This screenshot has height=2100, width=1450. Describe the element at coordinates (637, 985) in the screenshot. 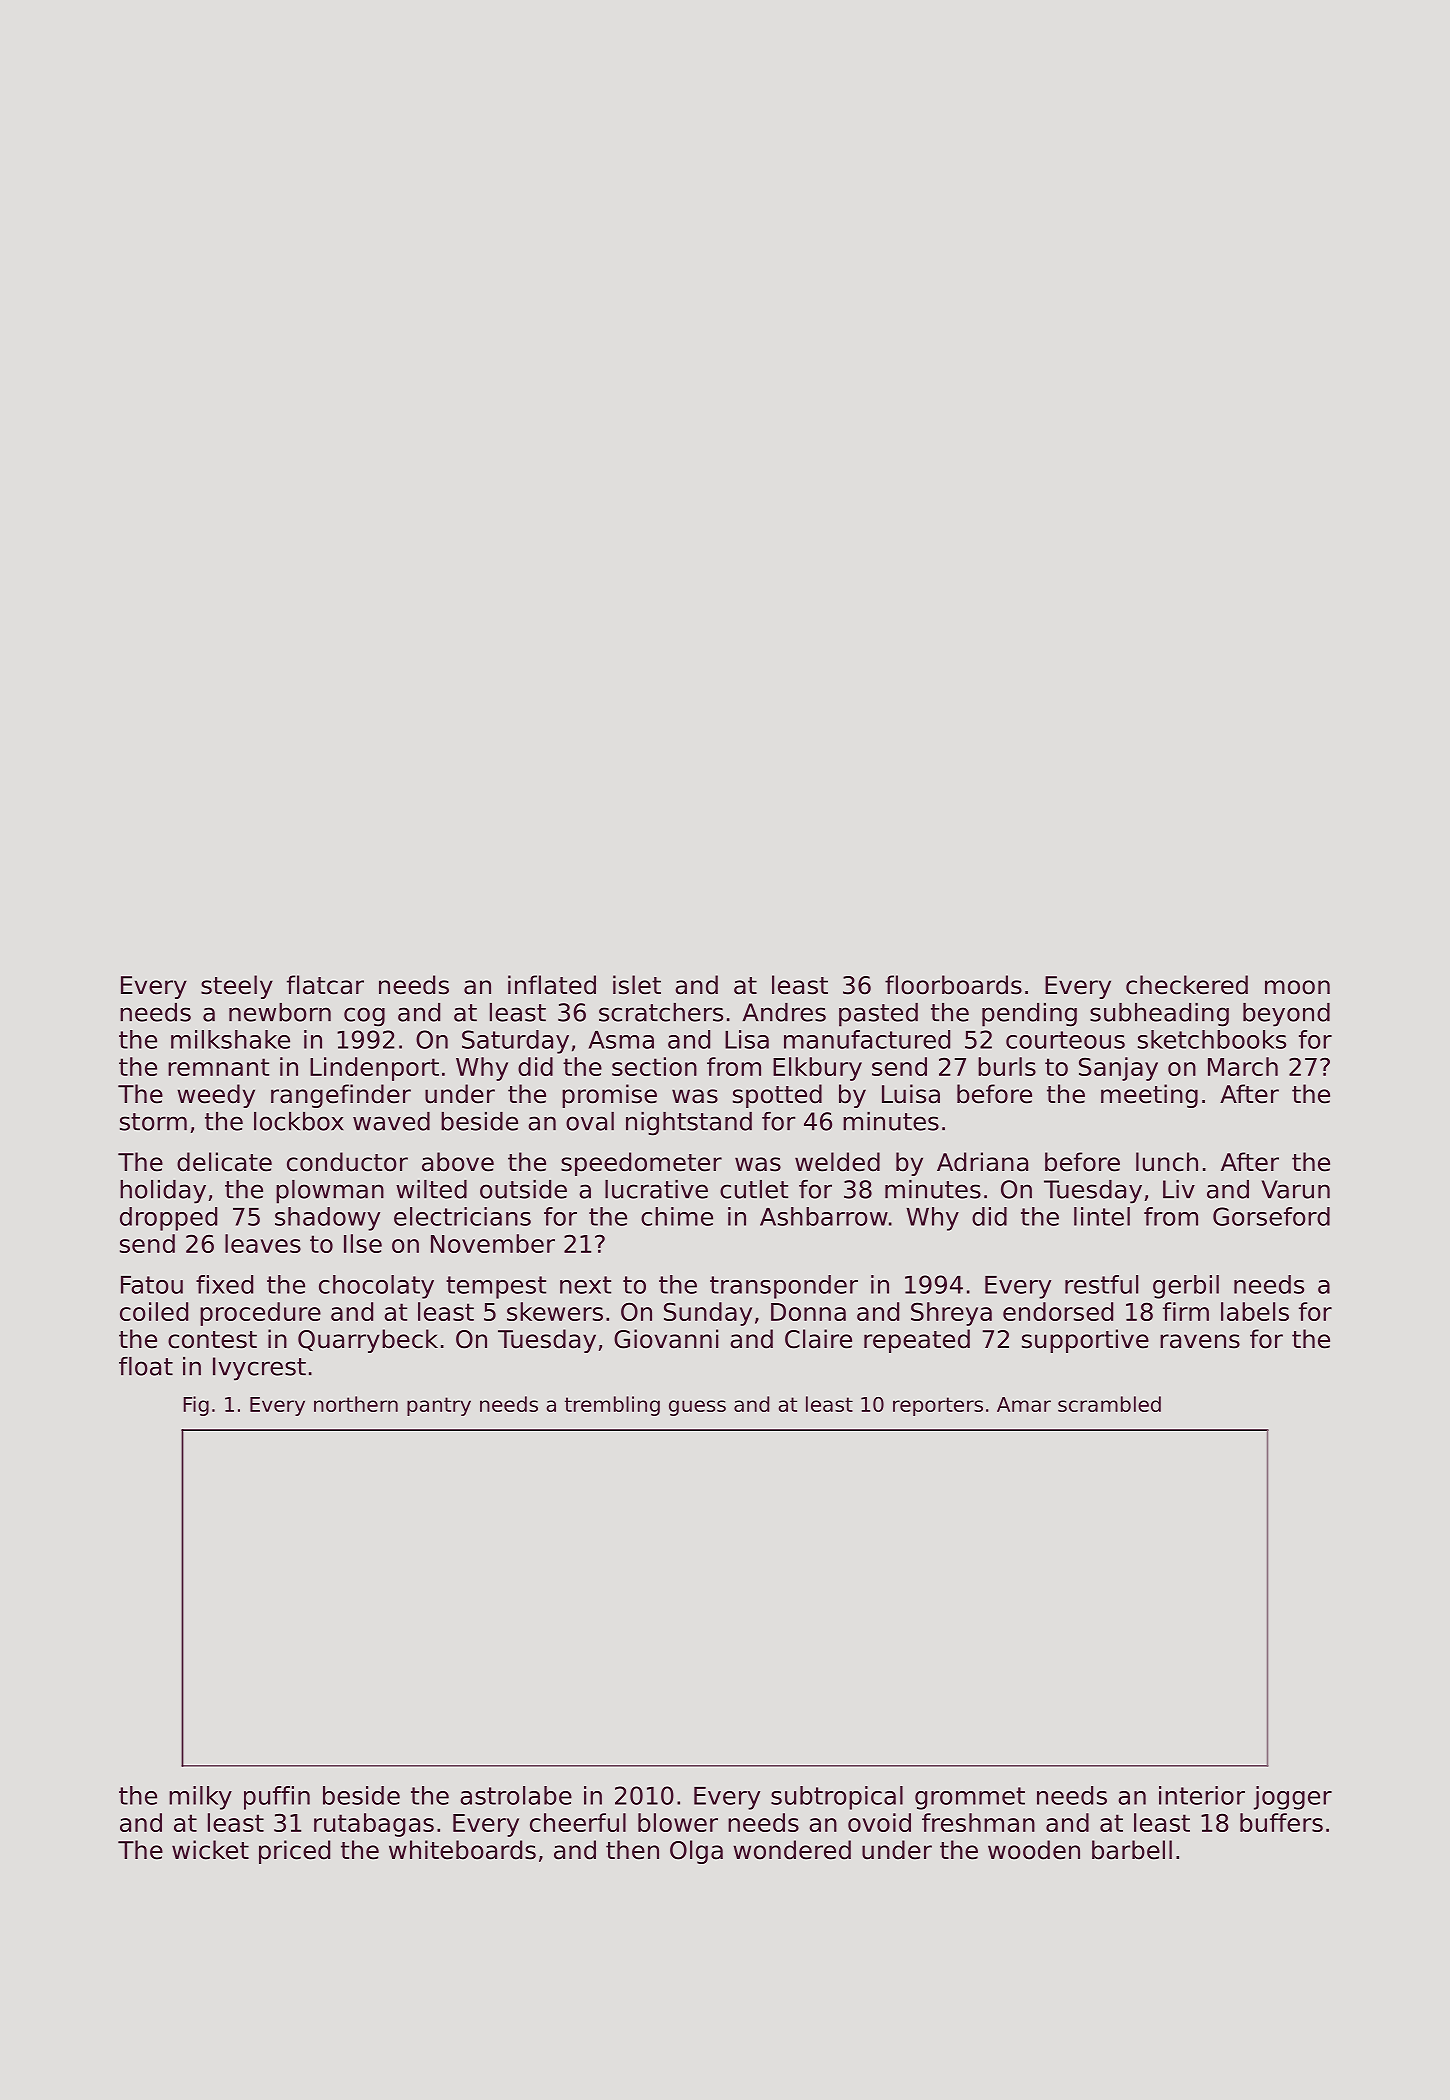

I see `islet` at that location.
